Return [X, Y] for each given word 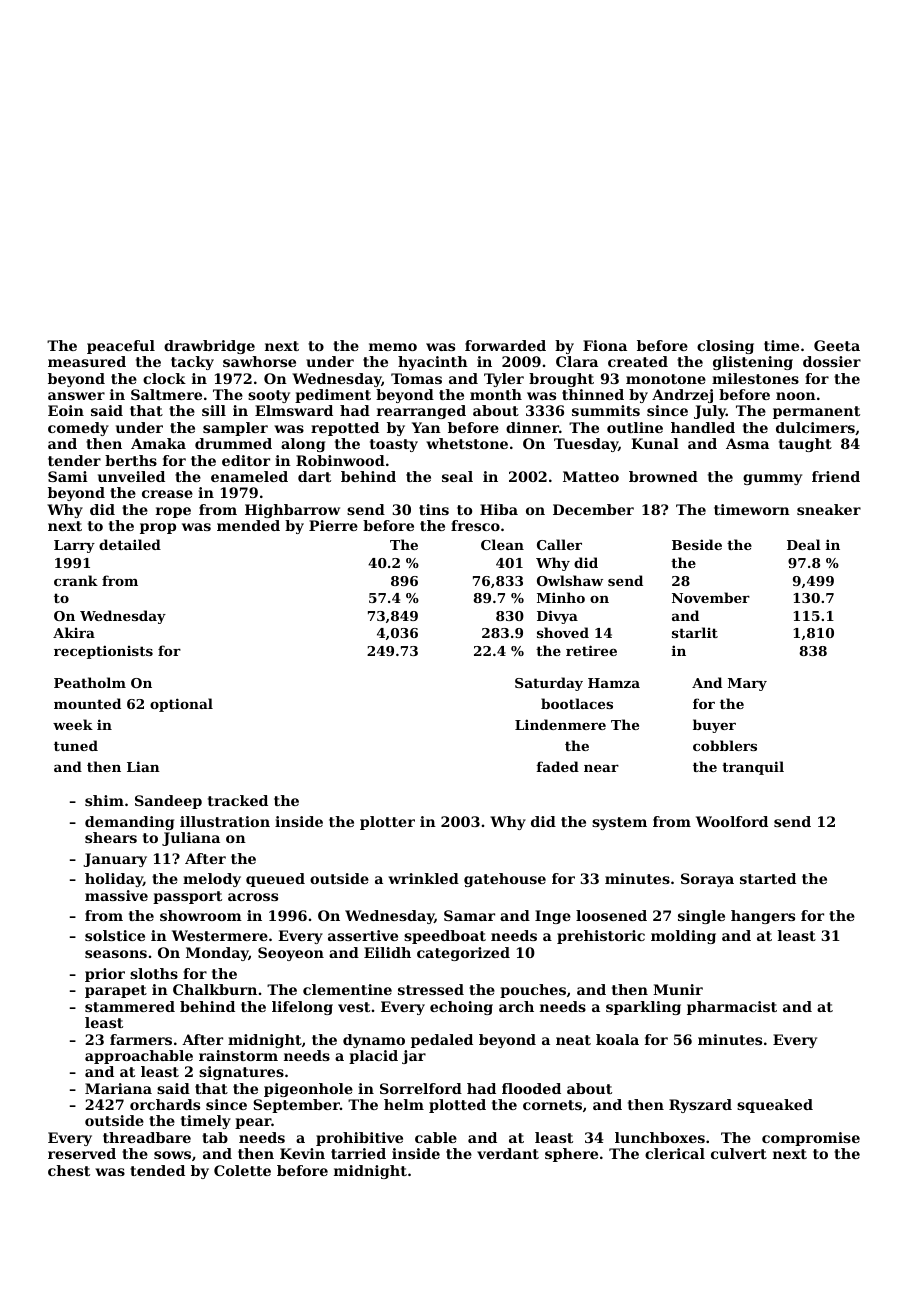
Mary [747, 684]
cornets [552, 1105]
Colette [242, 1170]
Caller [559, 544]
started [768, 878]
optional [181, 705]
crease [167, 494]
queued [275, 880]
